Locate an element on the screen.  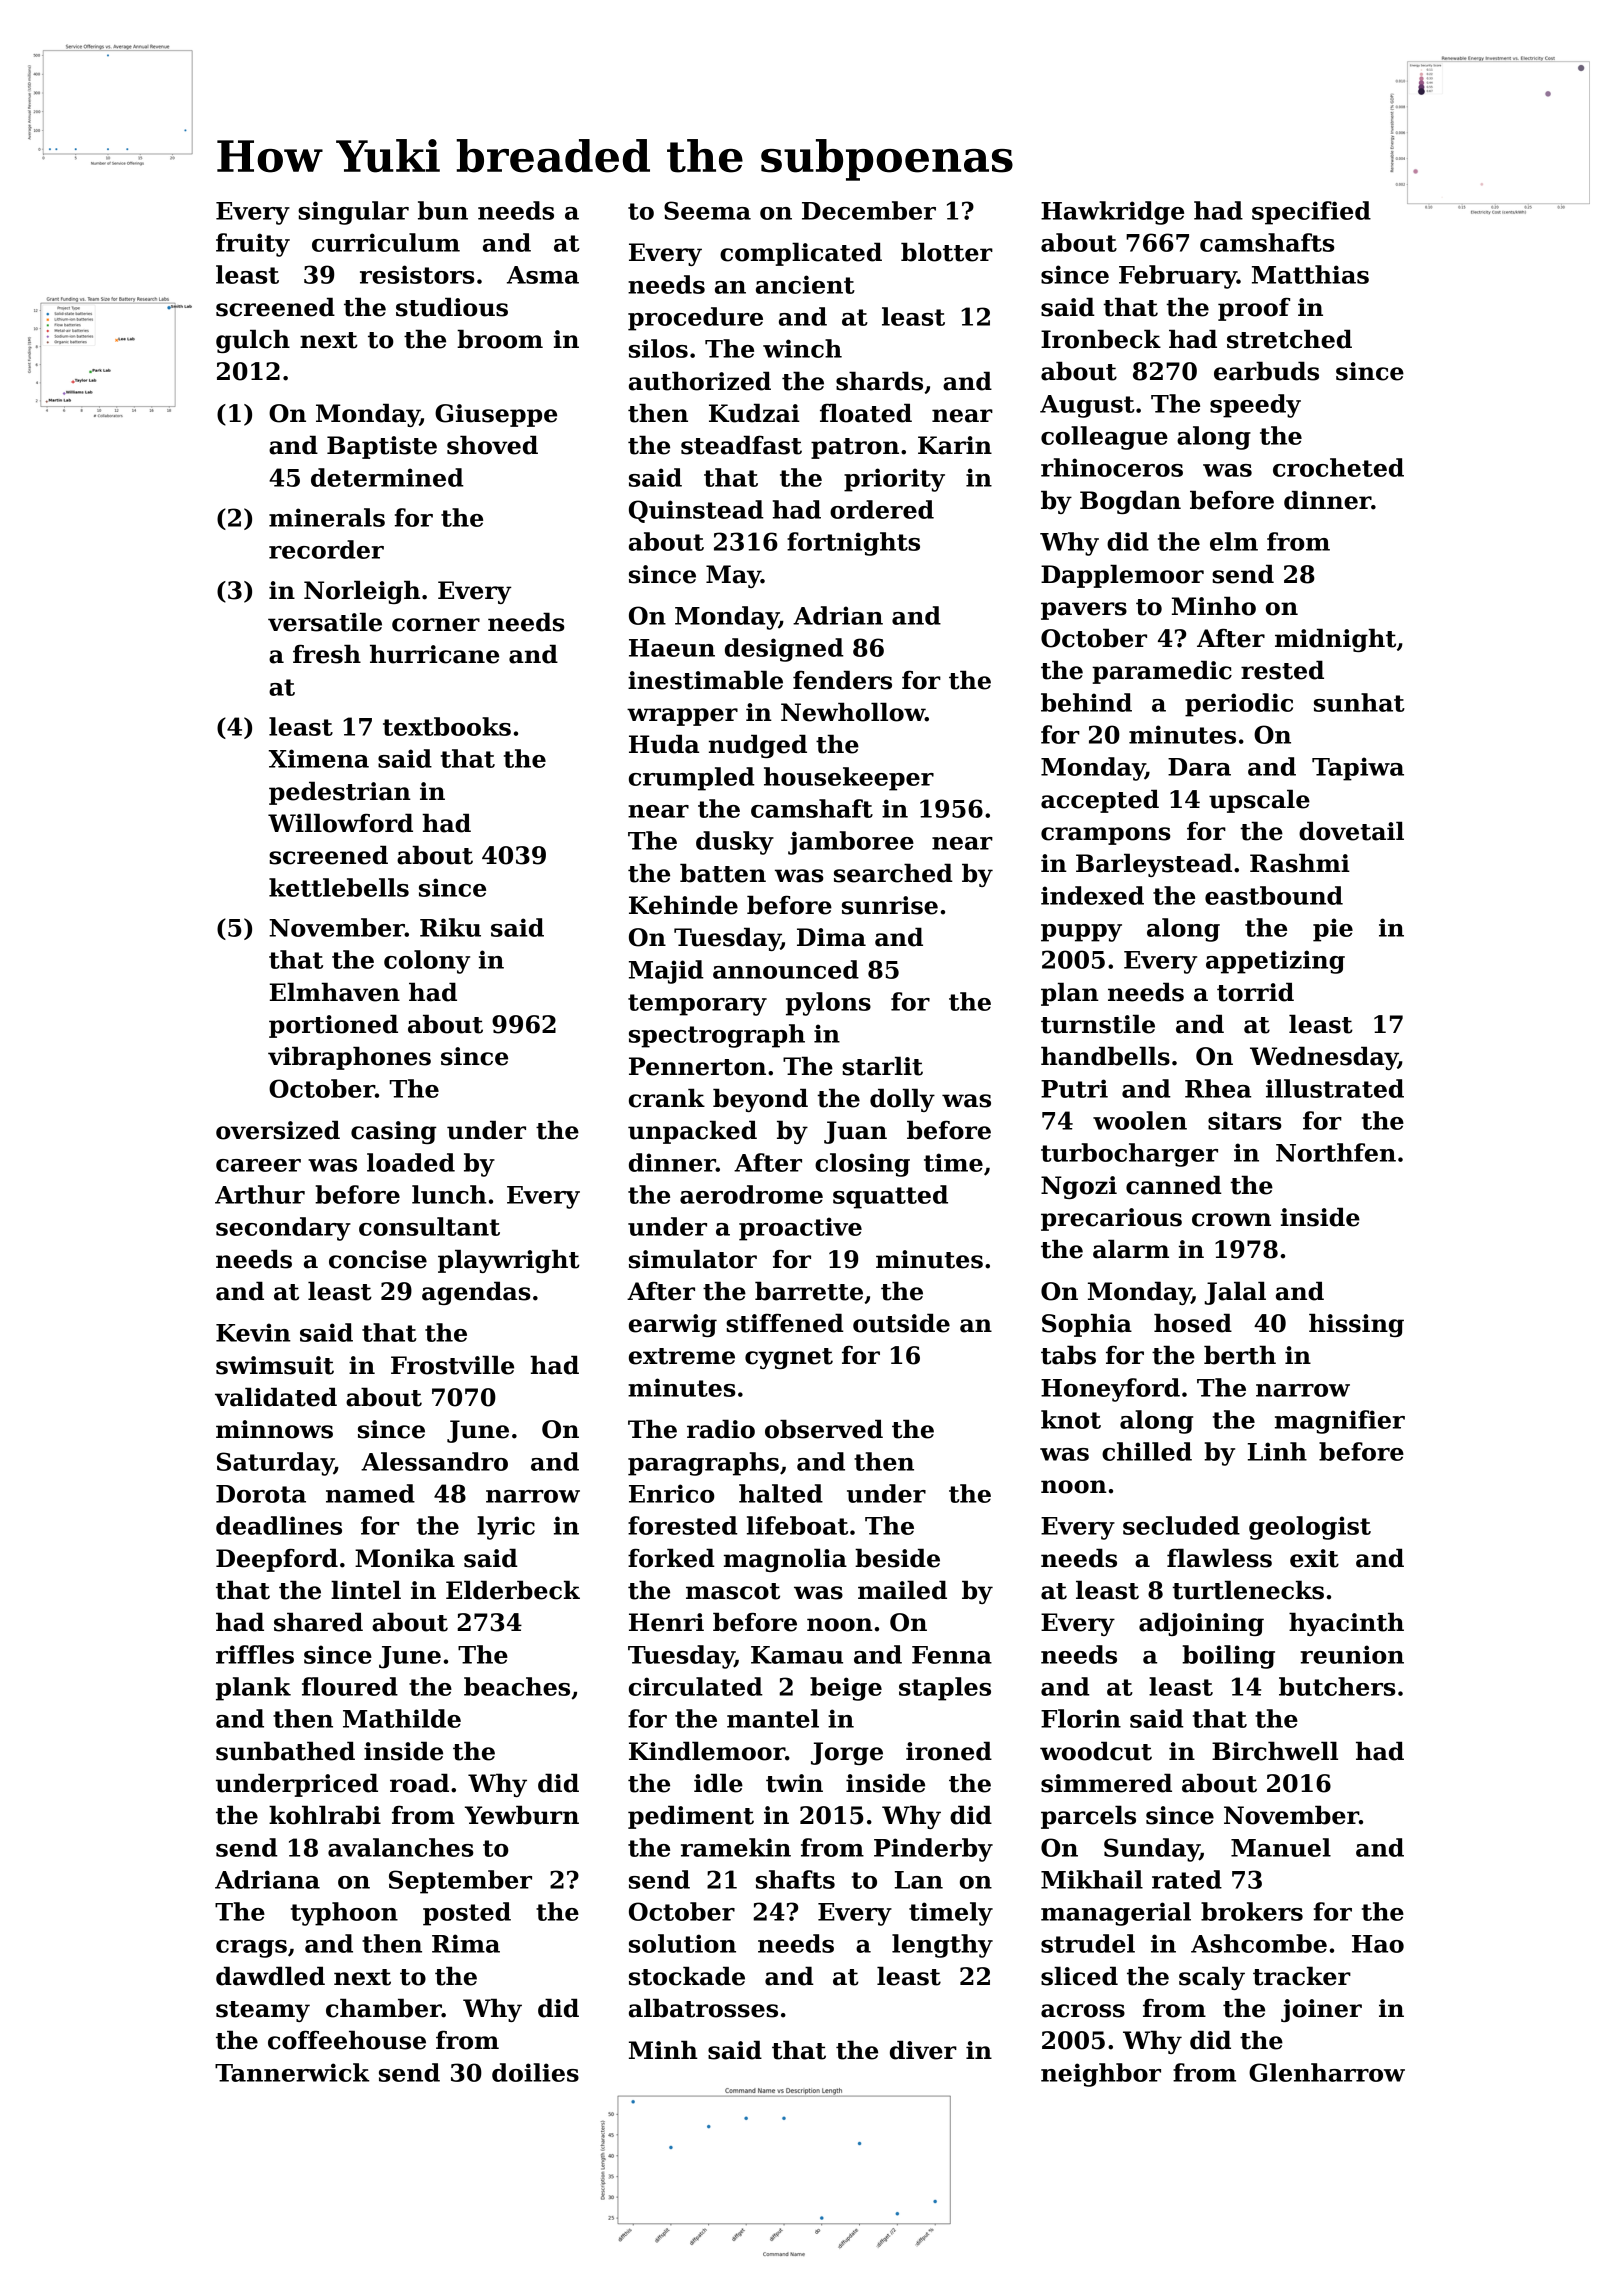
Newhollow is located at coordinates (853, 712).
